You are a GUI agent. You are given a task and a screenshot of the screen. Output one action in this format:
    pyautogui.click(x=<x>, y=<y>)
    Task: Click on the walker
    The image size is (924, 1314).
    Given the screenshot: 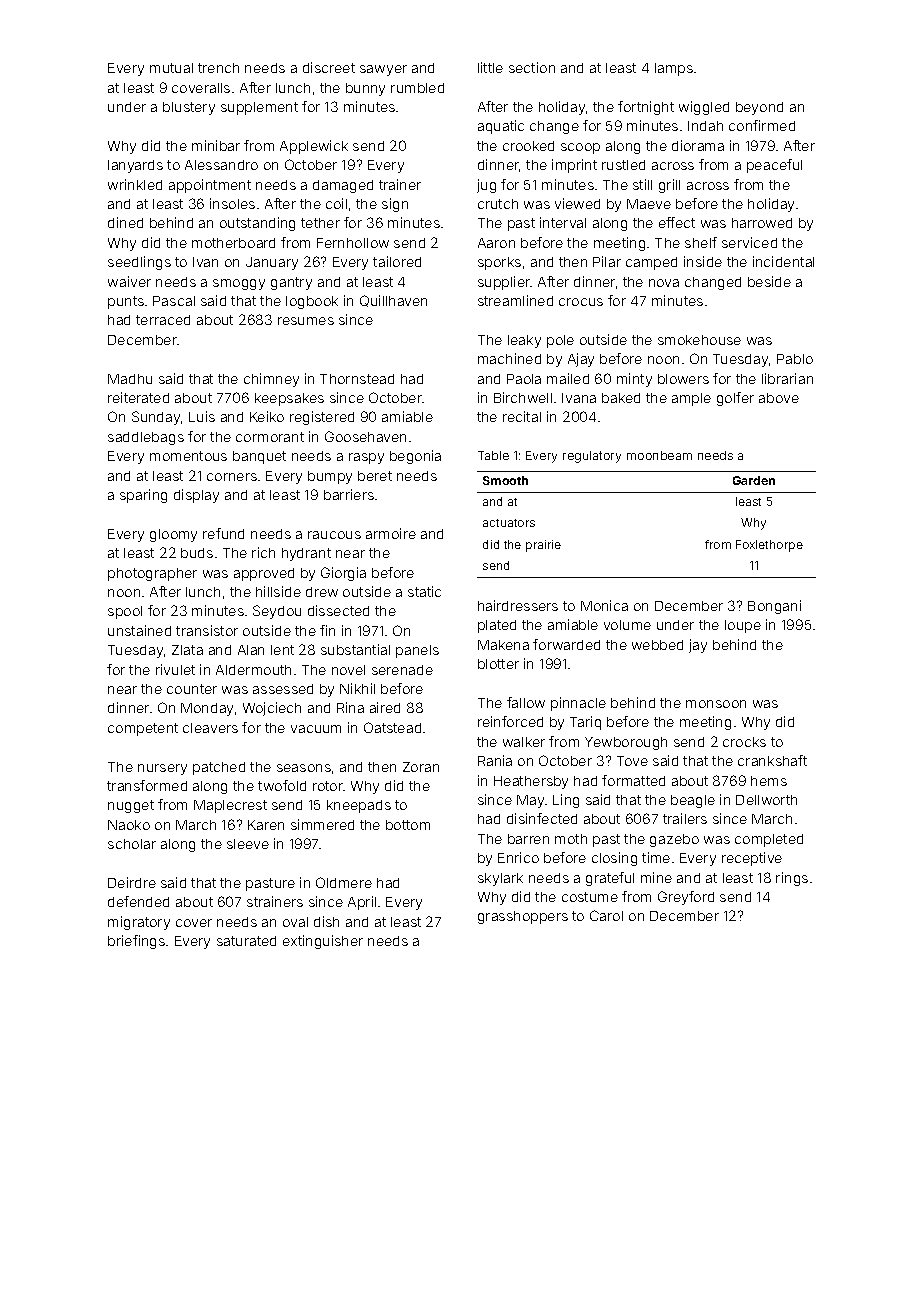 What is the action you would take?
    pyautogui.click(x=524, y=742)
